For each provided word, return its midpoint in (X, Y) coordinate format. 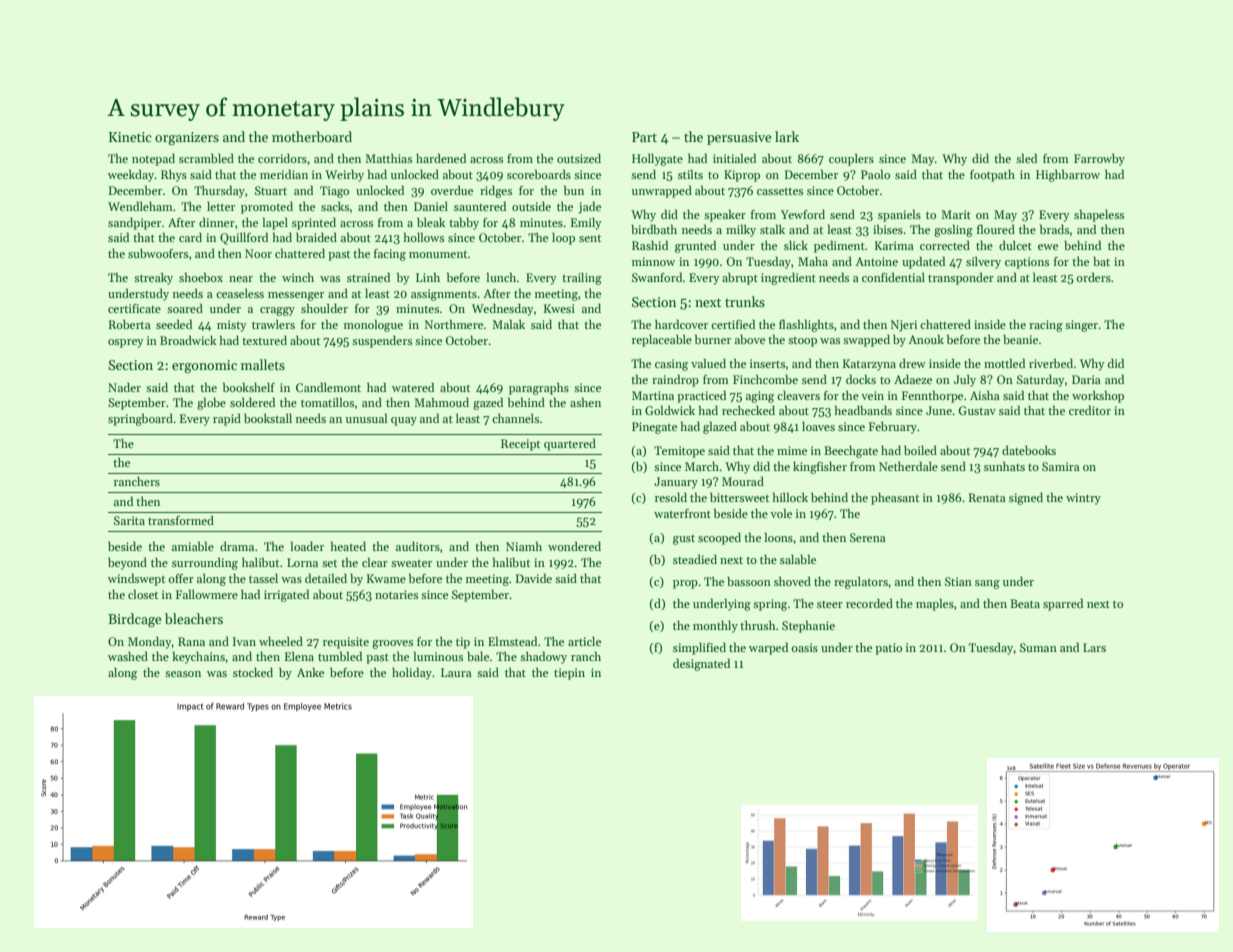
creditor (1090, 410)
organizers (187, 138)
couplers (851, 159)
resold (671, 497)
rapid (227, 419)
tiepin (569, 674)
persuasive (739, 138)
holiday (412, 673)
